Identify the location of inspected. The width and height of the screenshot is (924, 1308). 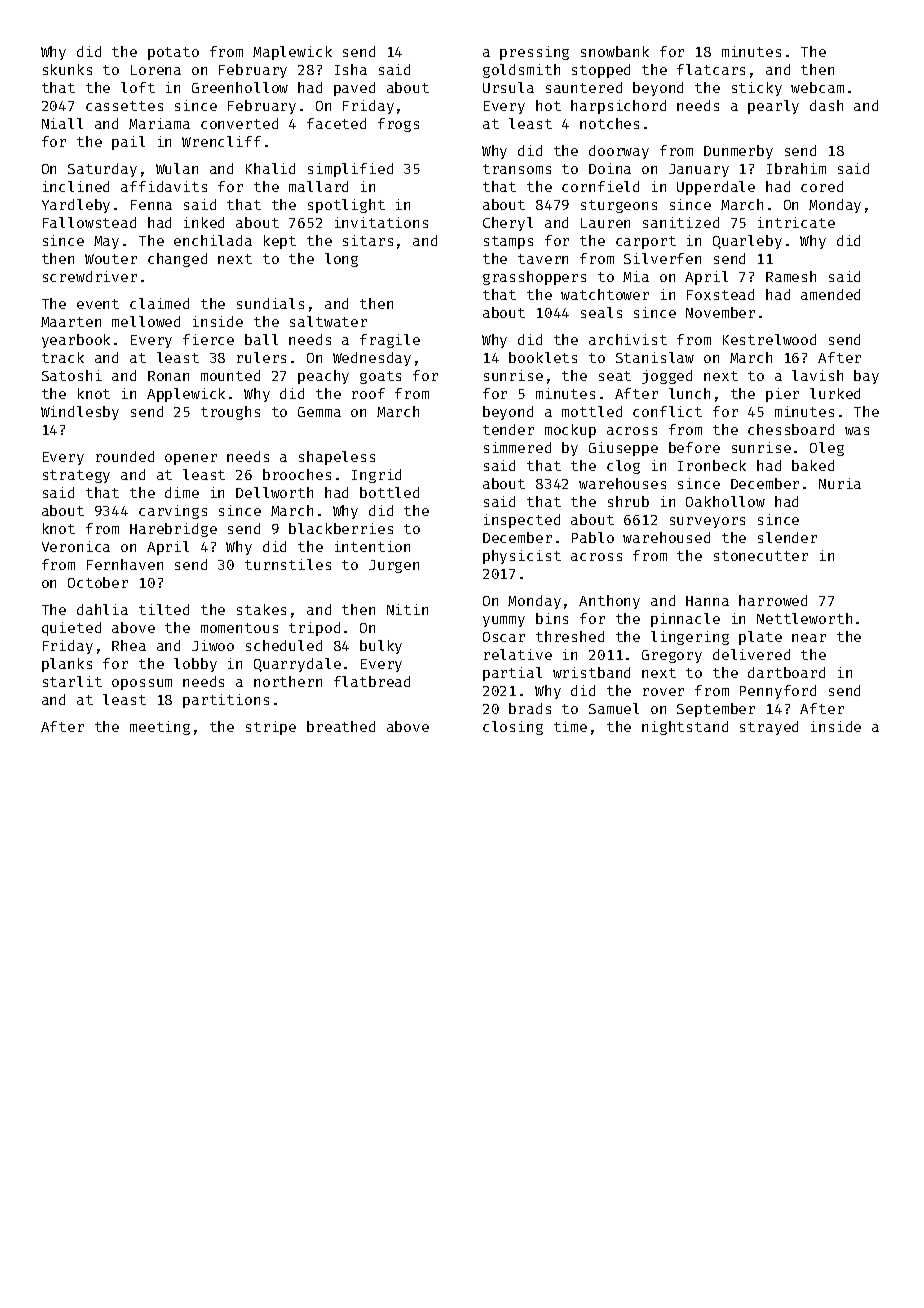
(522, 521).
